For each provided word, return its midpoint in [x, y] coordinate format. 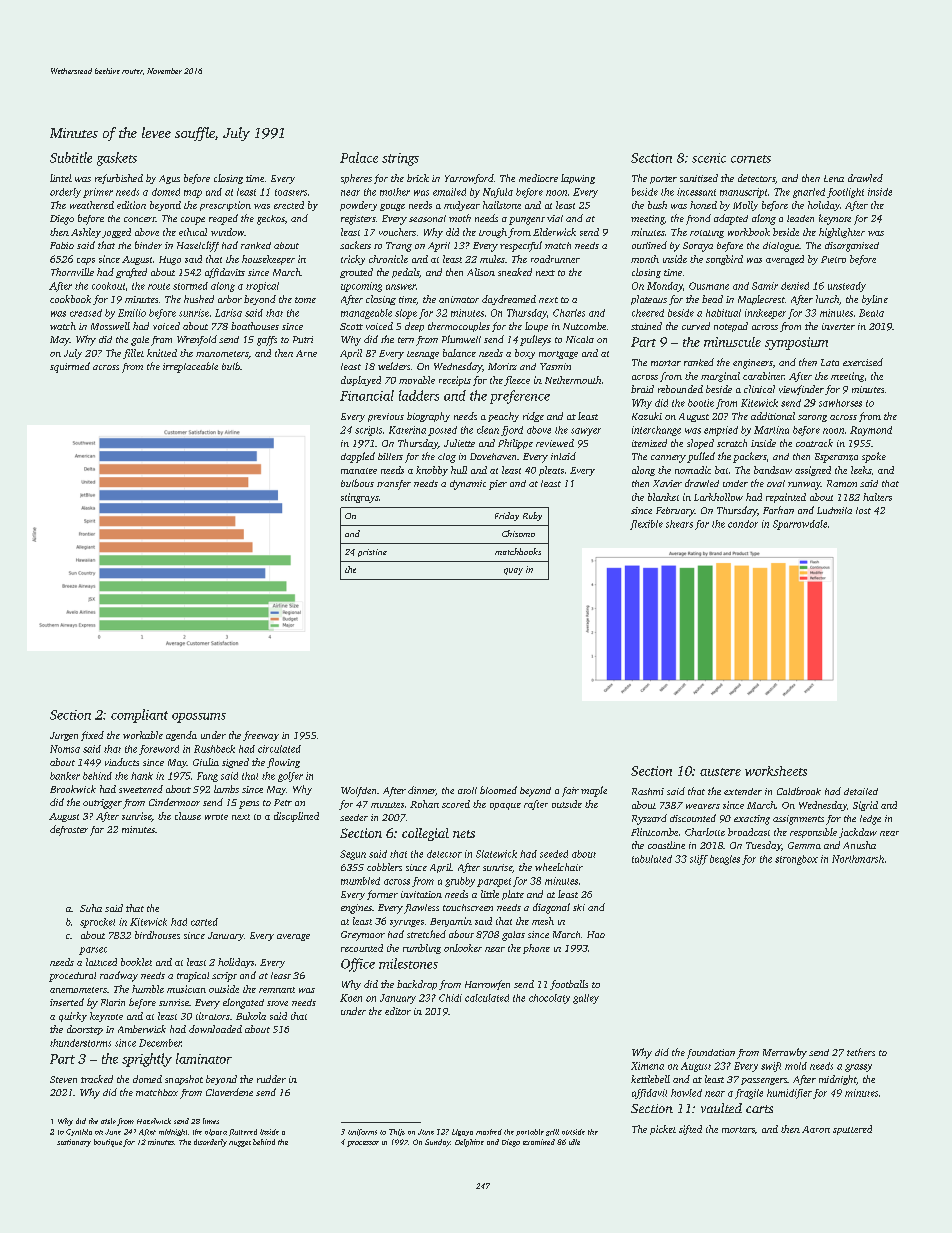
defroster [69, 830]
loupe [536, 327]
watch [63, 326]
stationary [74, 1143]
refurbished [119, 179]
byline [875, 300]
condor [743, 524]
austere [720, 772]
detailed [861, 791]
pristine [372, 553]
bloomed [498, 790]
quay [513, 571]
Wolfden [358, 792]
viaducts [122, 762]
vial [555, 218]
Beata [871, 313]
